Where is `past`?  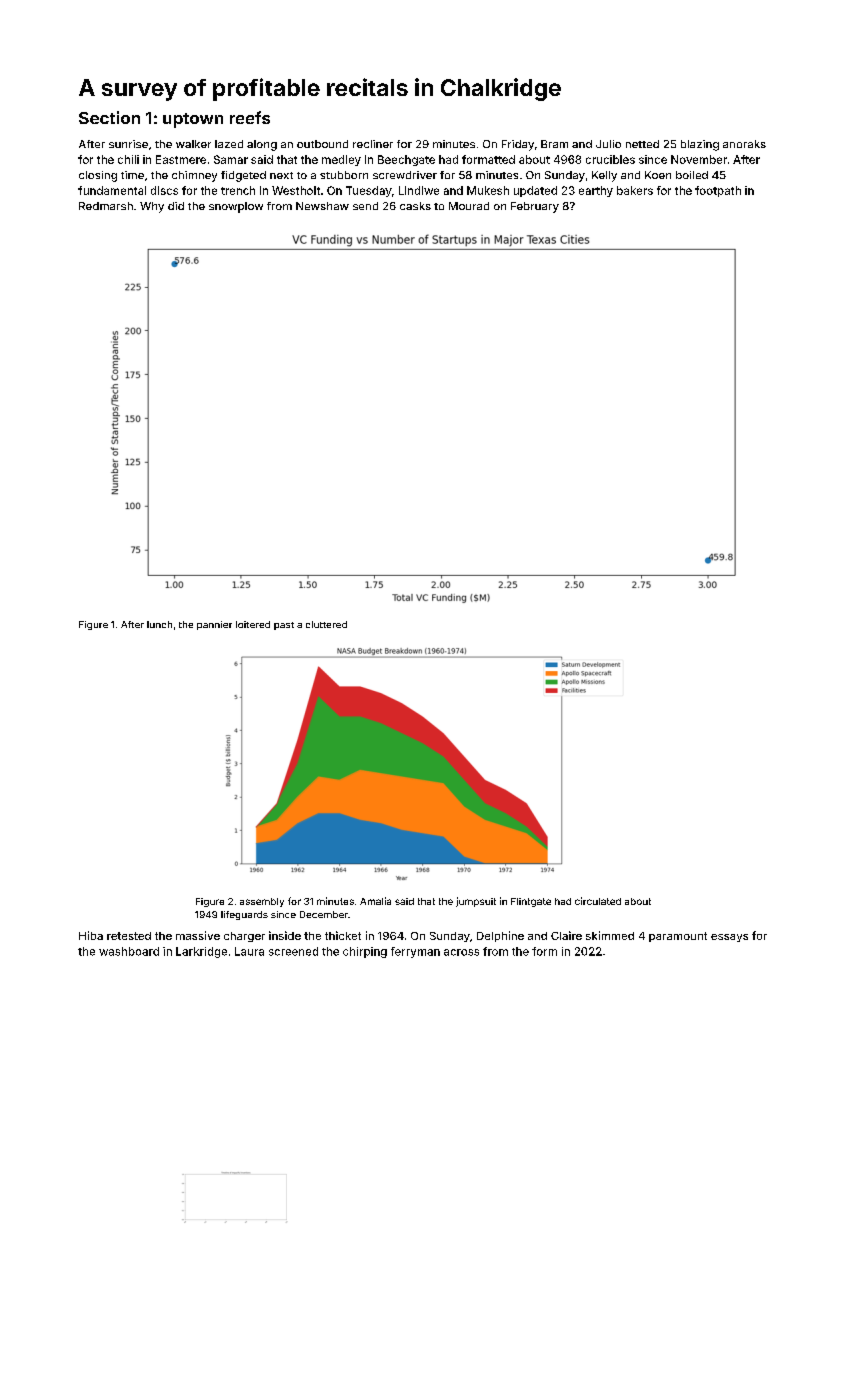
past is located at coordinates (284, 626).
